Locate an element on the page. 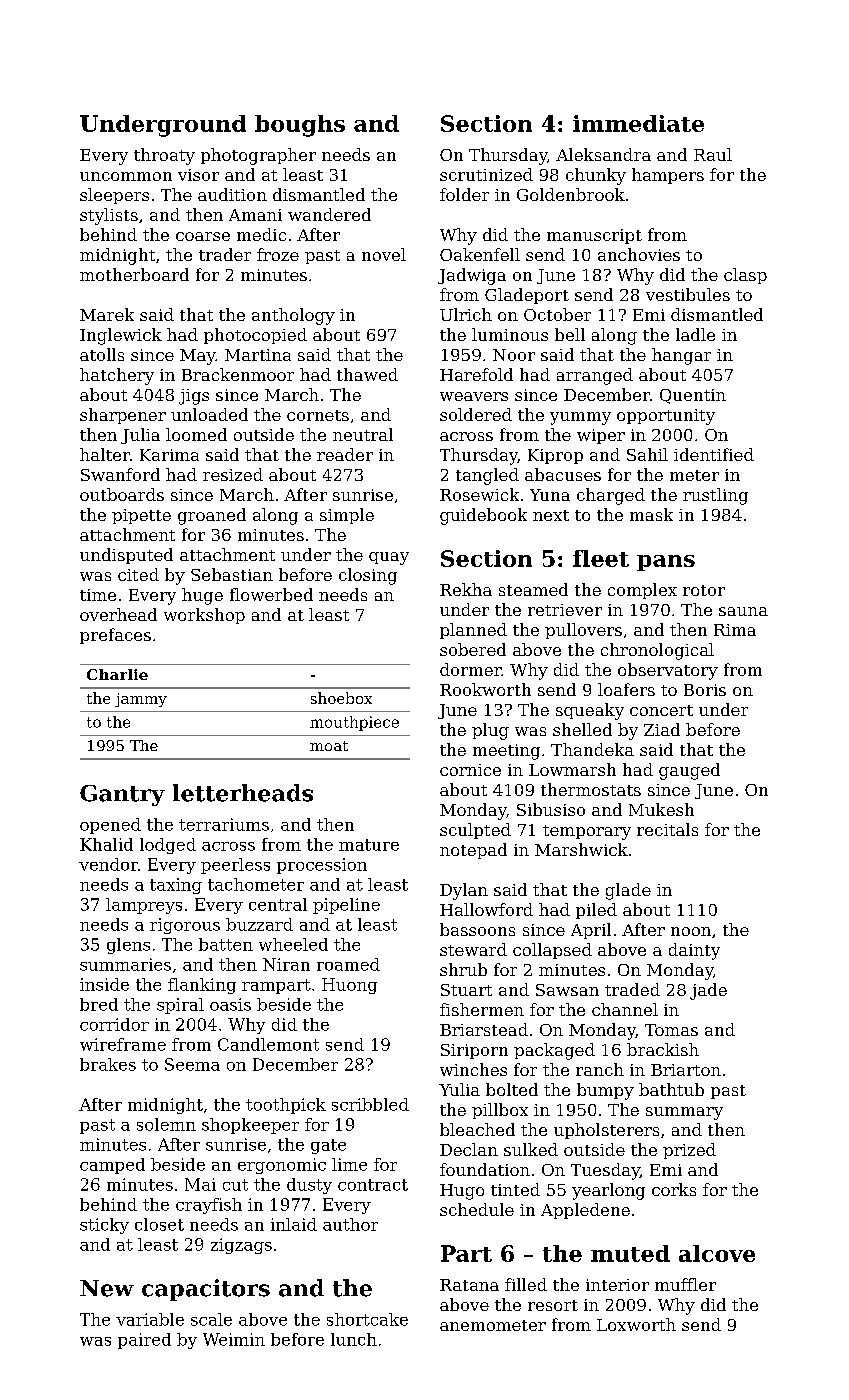 The height and width of the page is (1400, 849). spiral is located at coordinates (180, 1006).
